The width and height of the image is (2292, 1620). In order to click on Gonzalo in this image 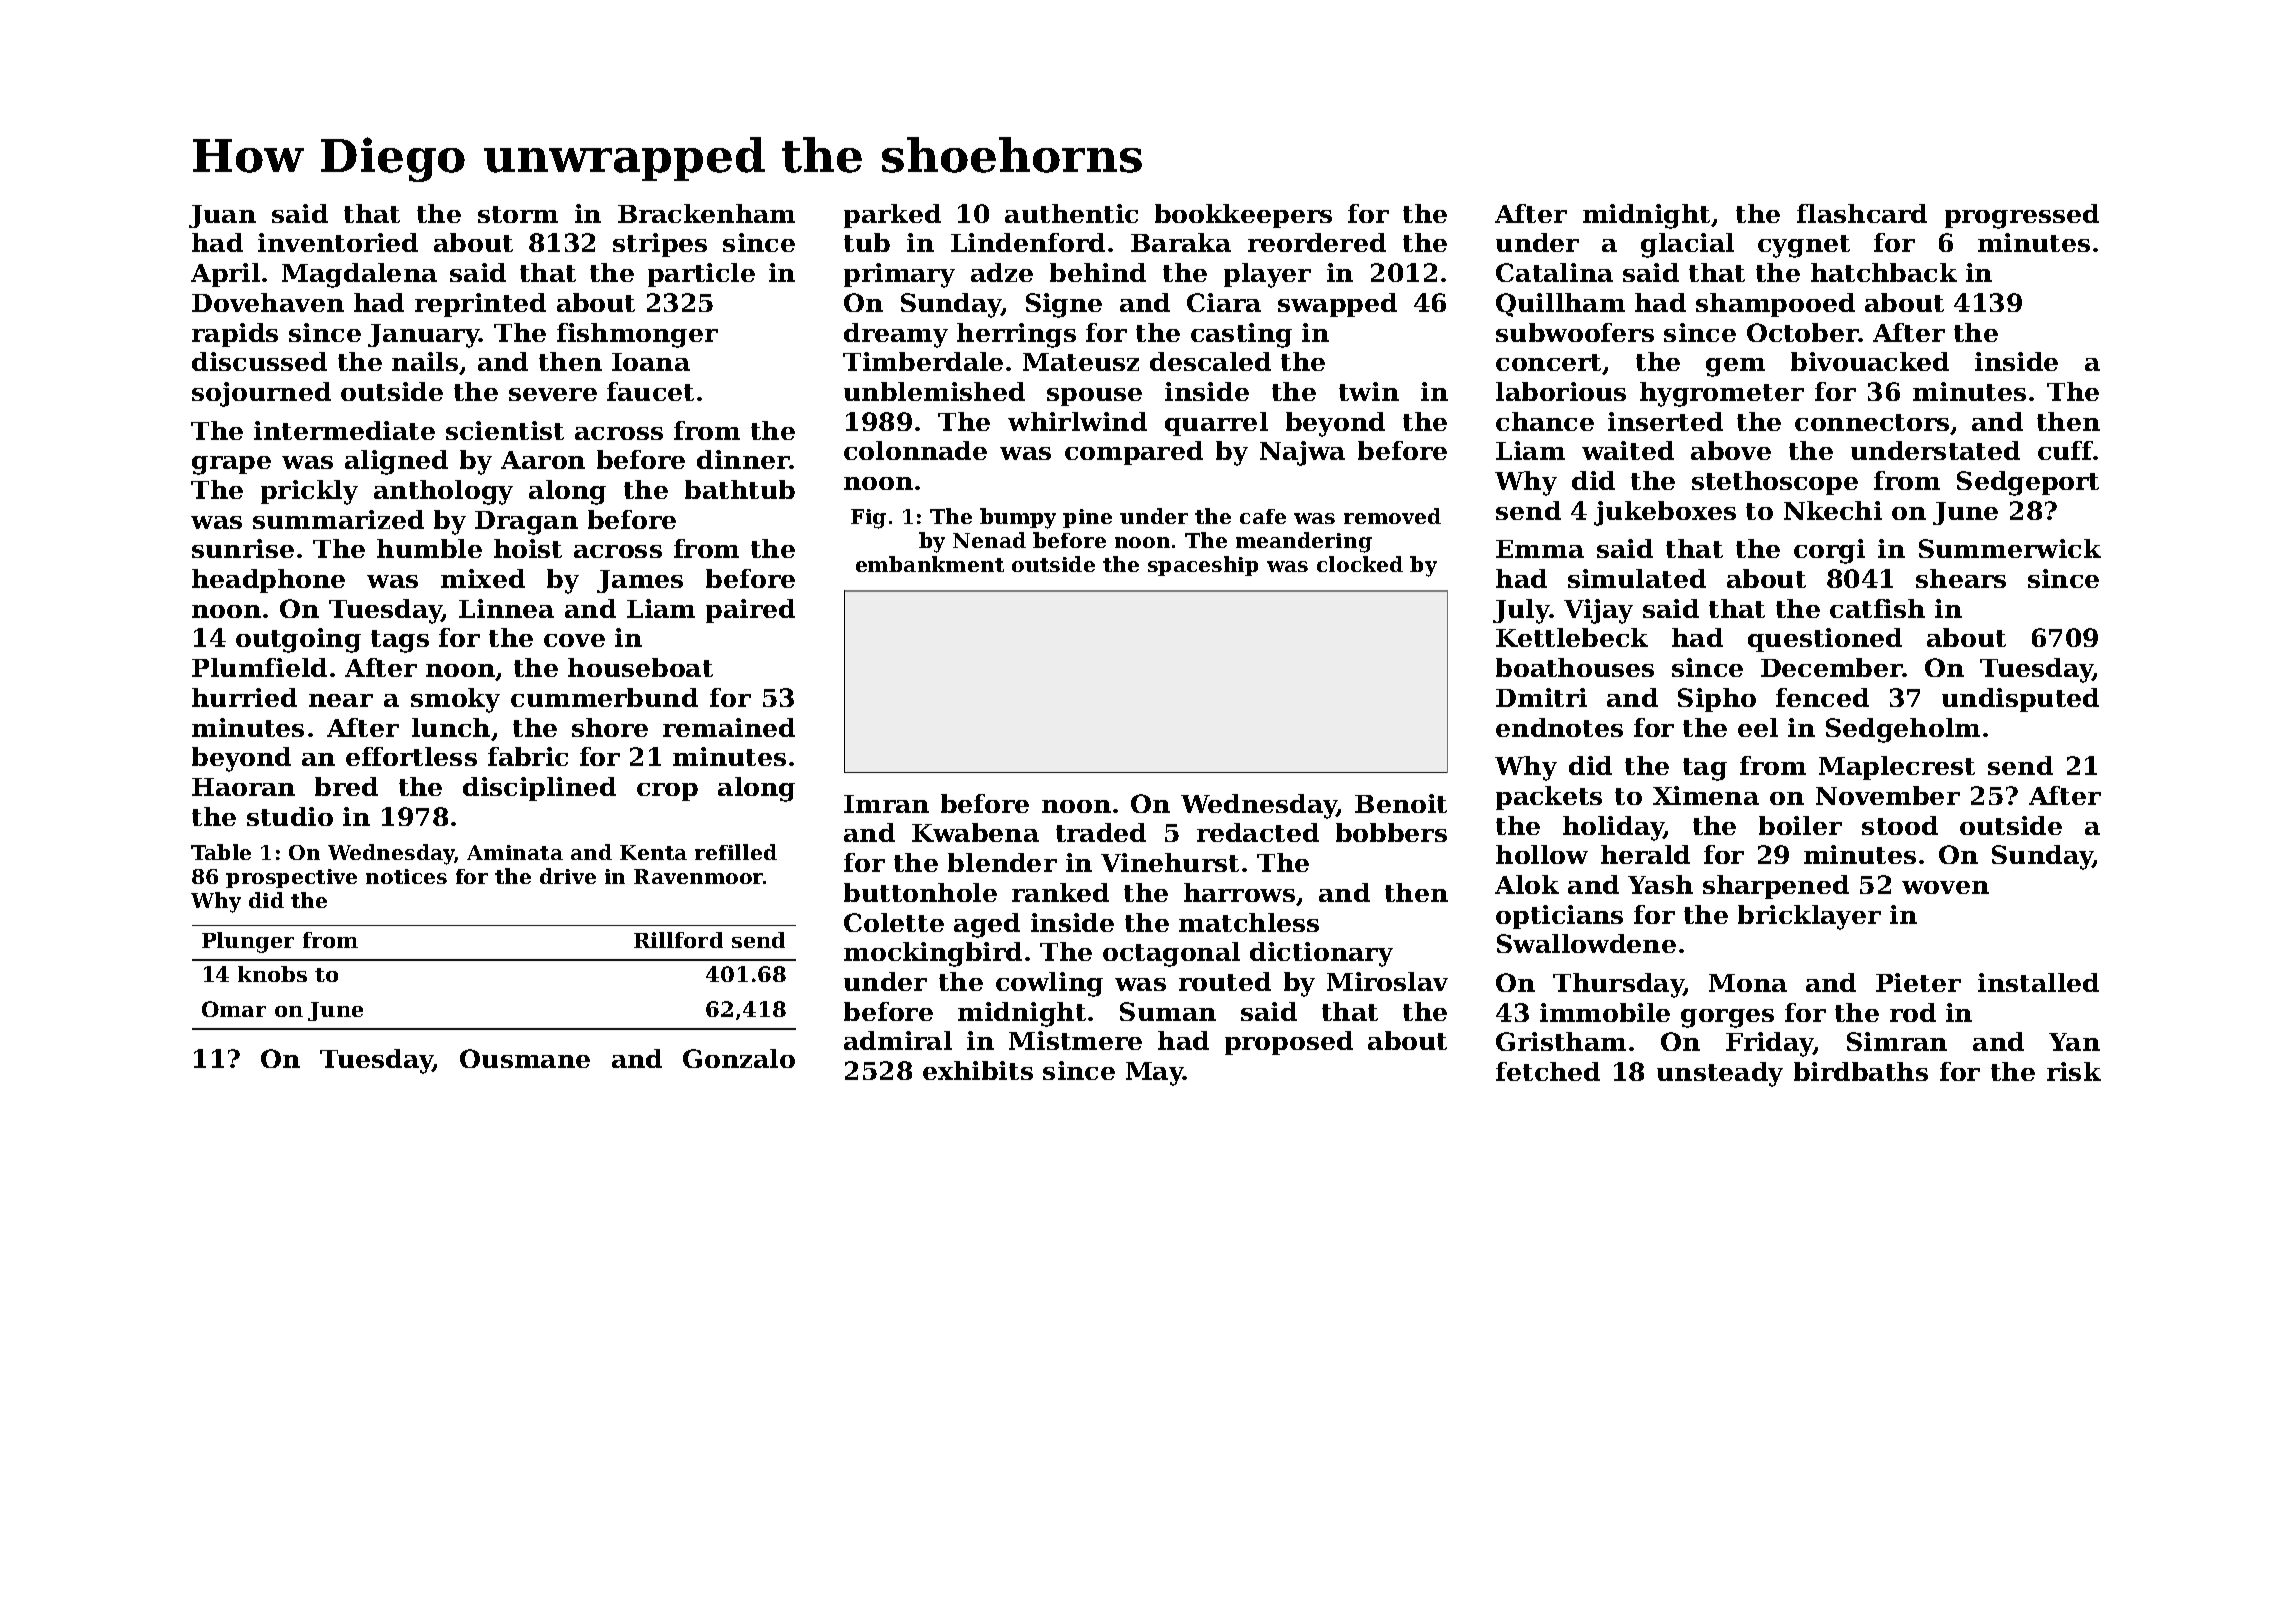, I will do `click(739, 1058)`.
